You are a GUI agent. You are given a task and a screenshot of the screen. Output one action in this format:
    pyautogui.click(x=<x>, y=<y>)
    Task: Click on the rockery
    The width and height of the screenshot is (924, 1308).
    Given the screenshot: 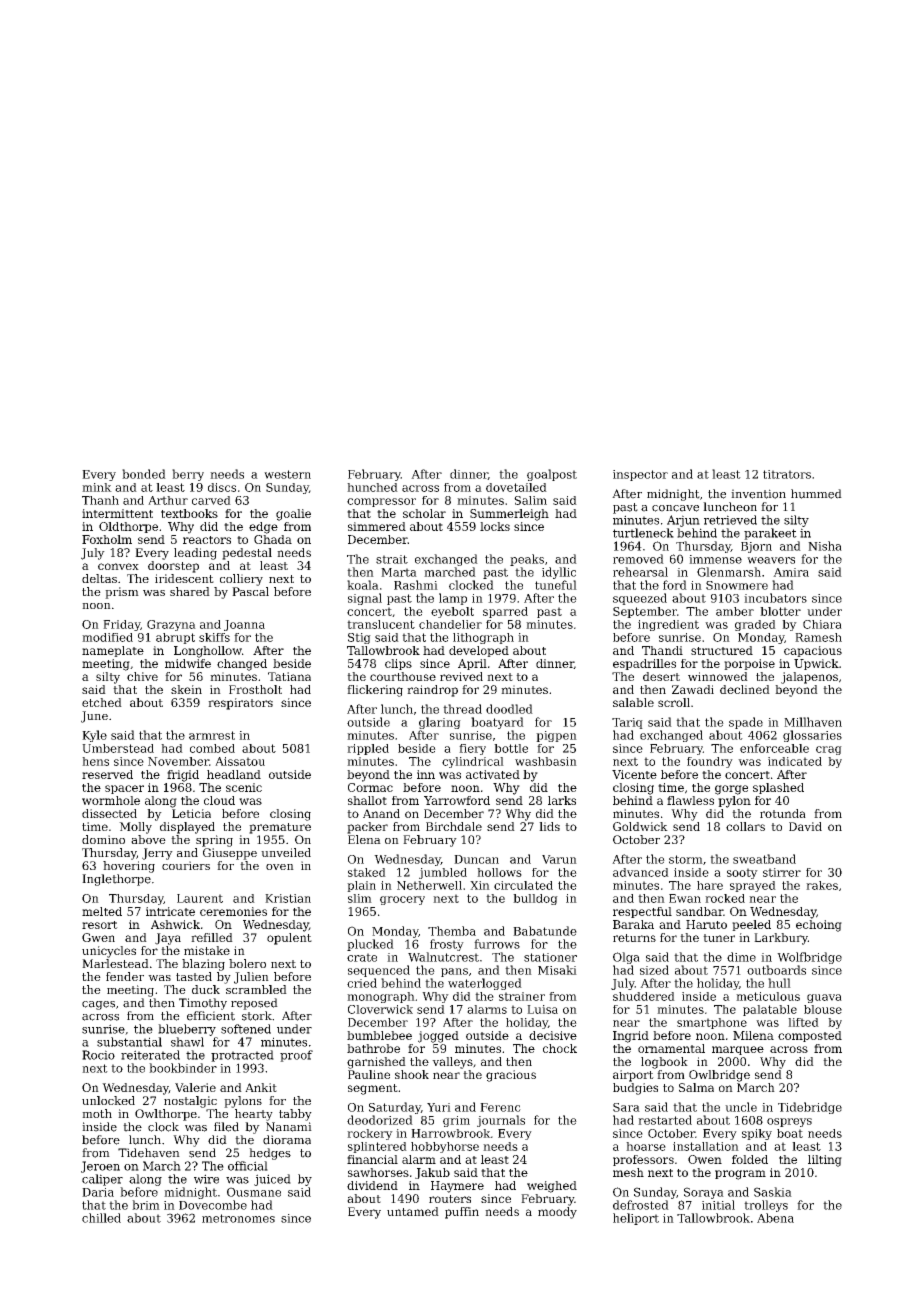 What is the action you would take?
    pyautogui.click(x=370, y=1134)
